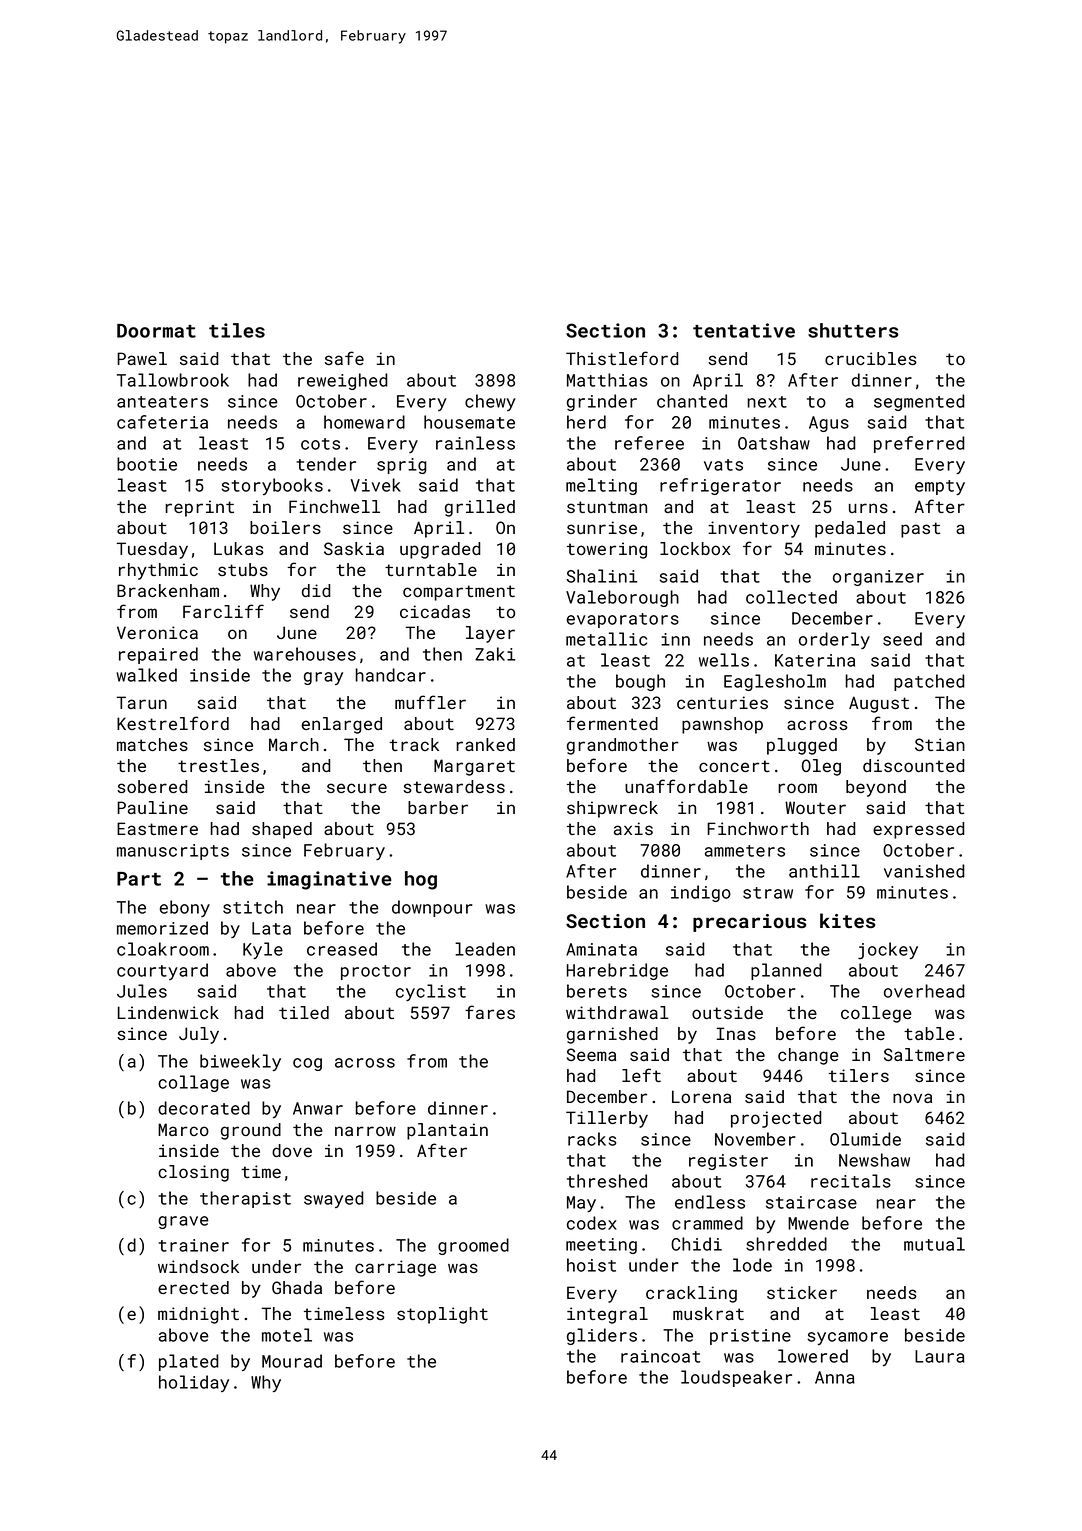 The image size is (1082, 1531). Describe the element at coordinates (198, 1266) in the screenshot. I see `windsock` at that location.
